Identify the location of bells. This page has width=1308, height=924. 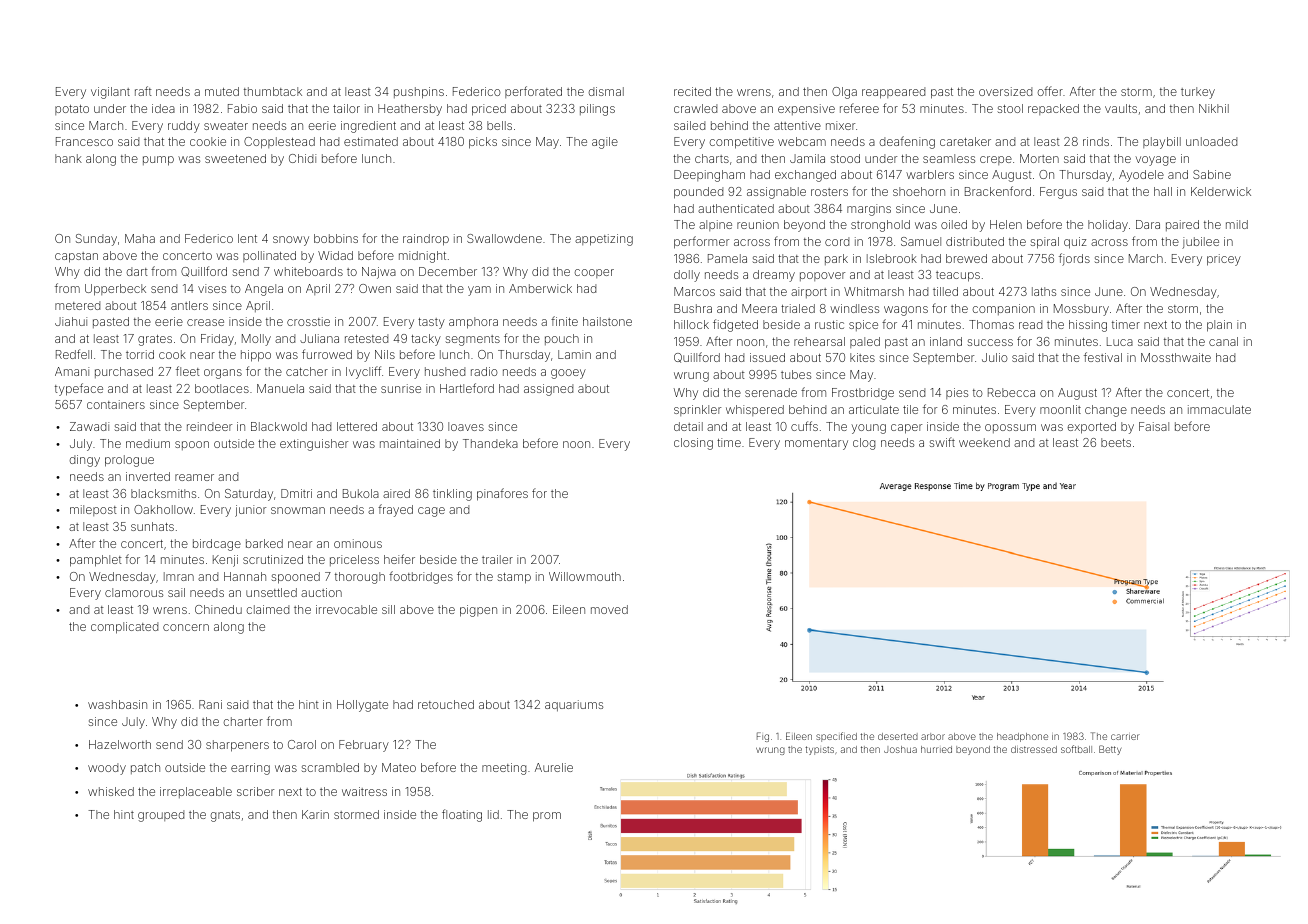
(499, 125).
